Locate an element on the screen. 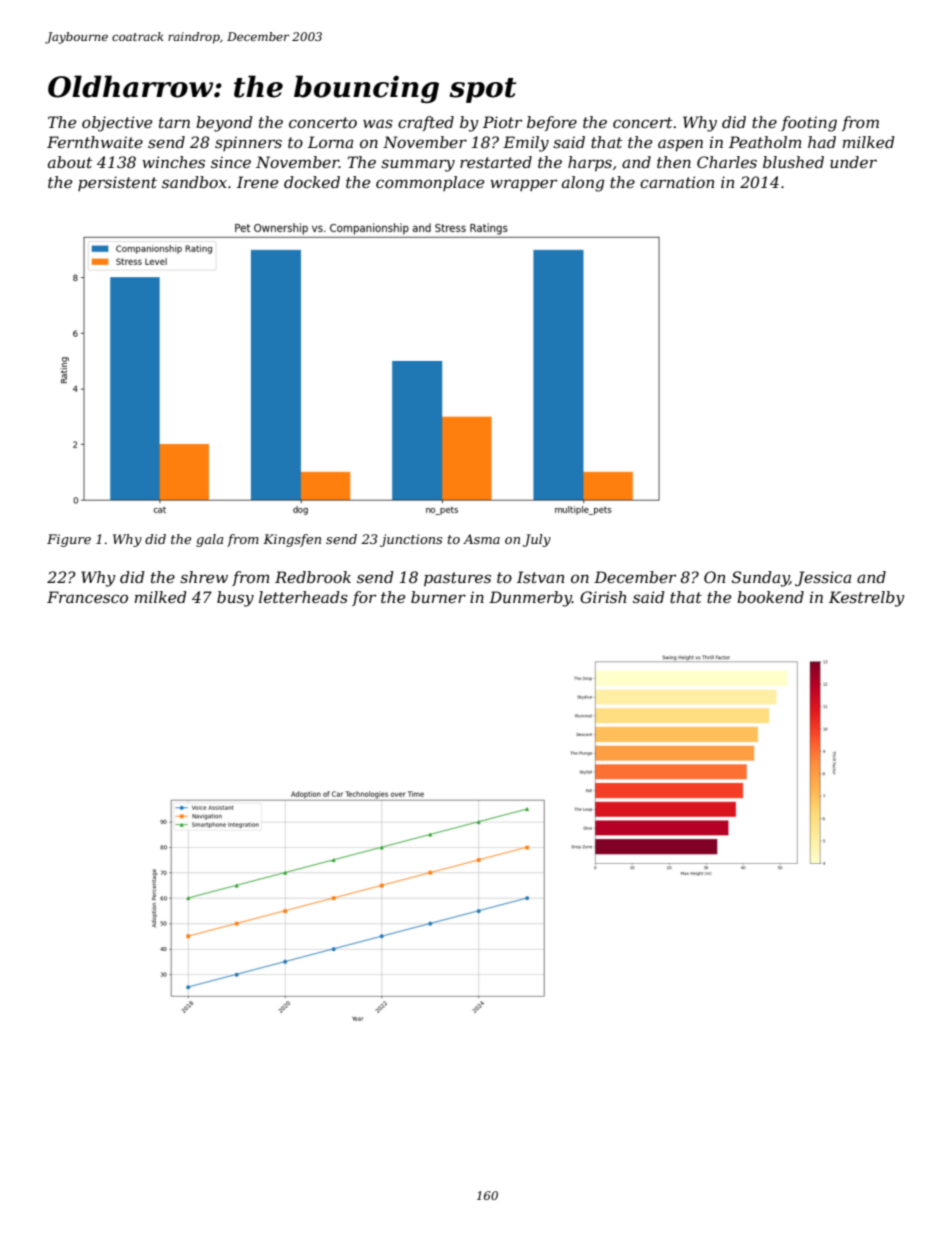 Image resolution: width=952 pixels, height=1233 pixels. Asma is located at coordinates (481, 539).
